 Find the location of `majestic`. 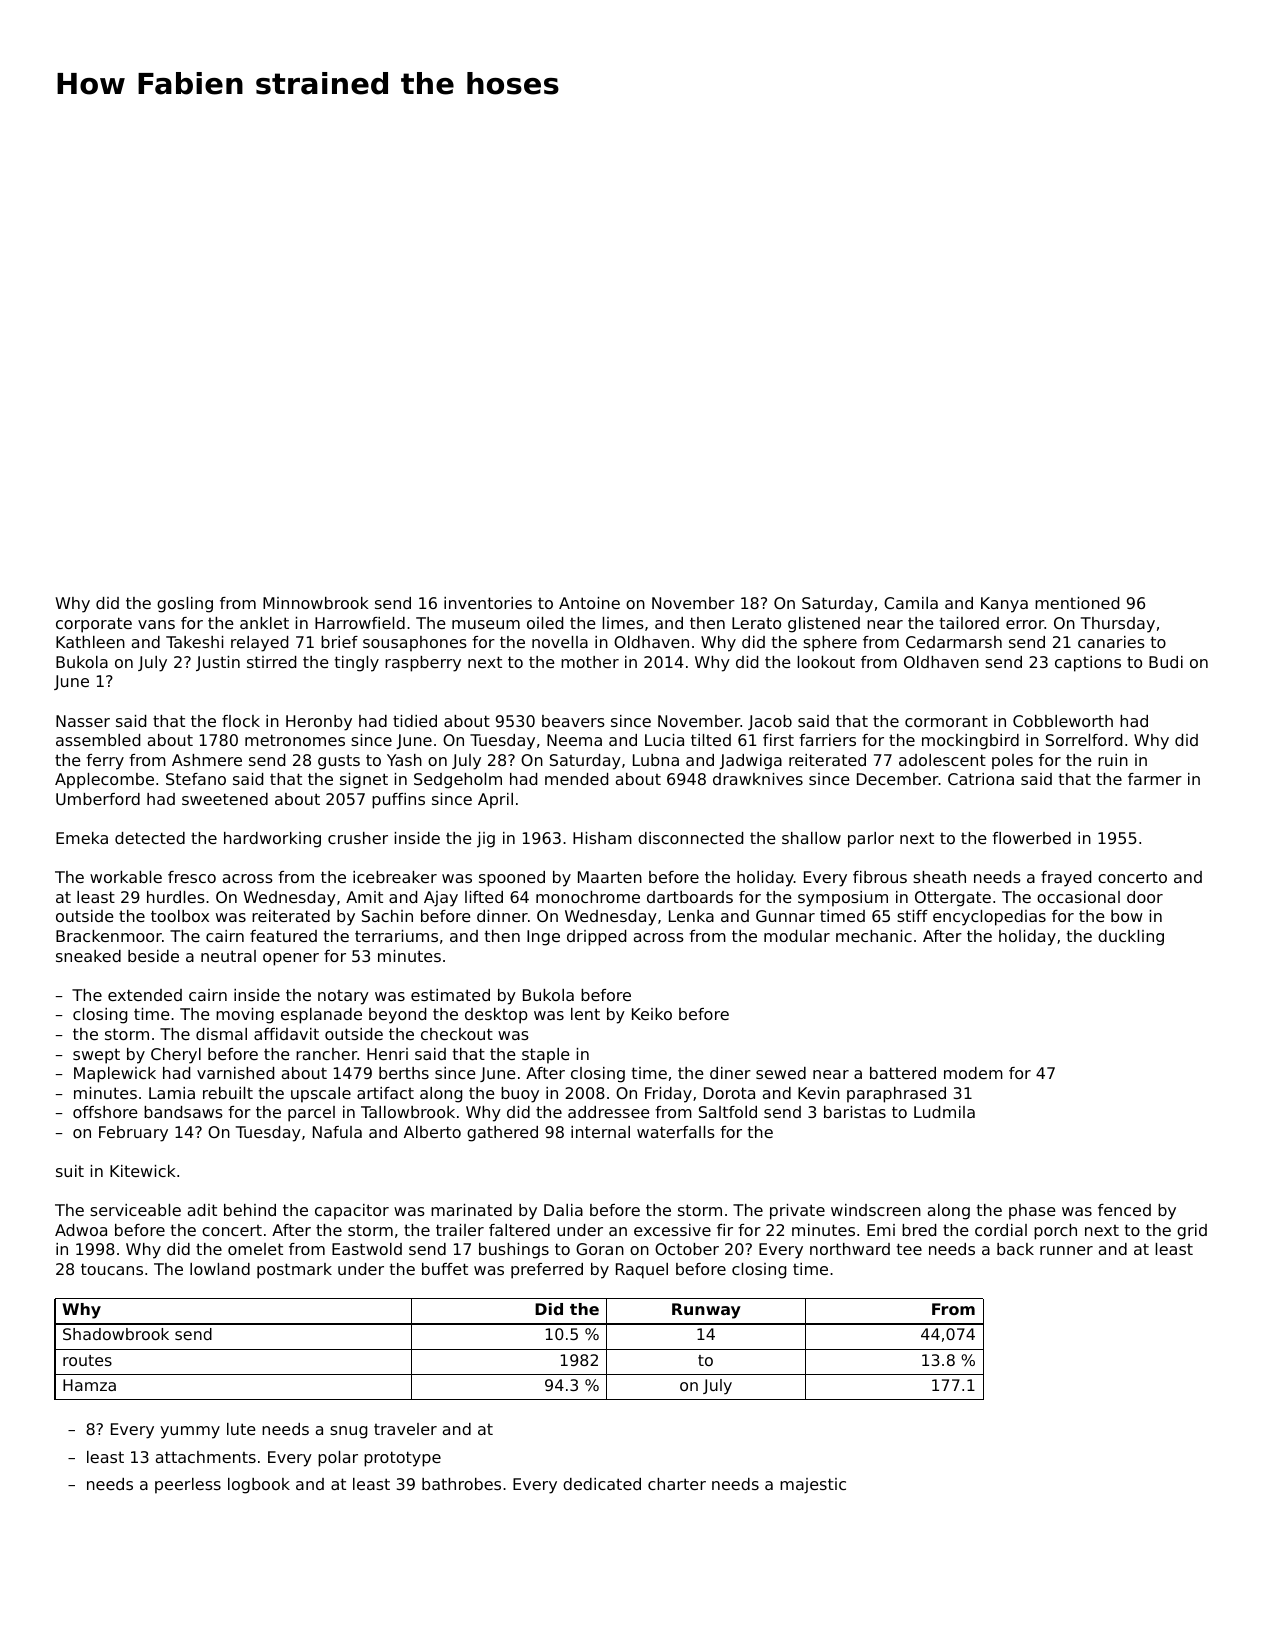

majestic is located at coordinates (813, 1486).
